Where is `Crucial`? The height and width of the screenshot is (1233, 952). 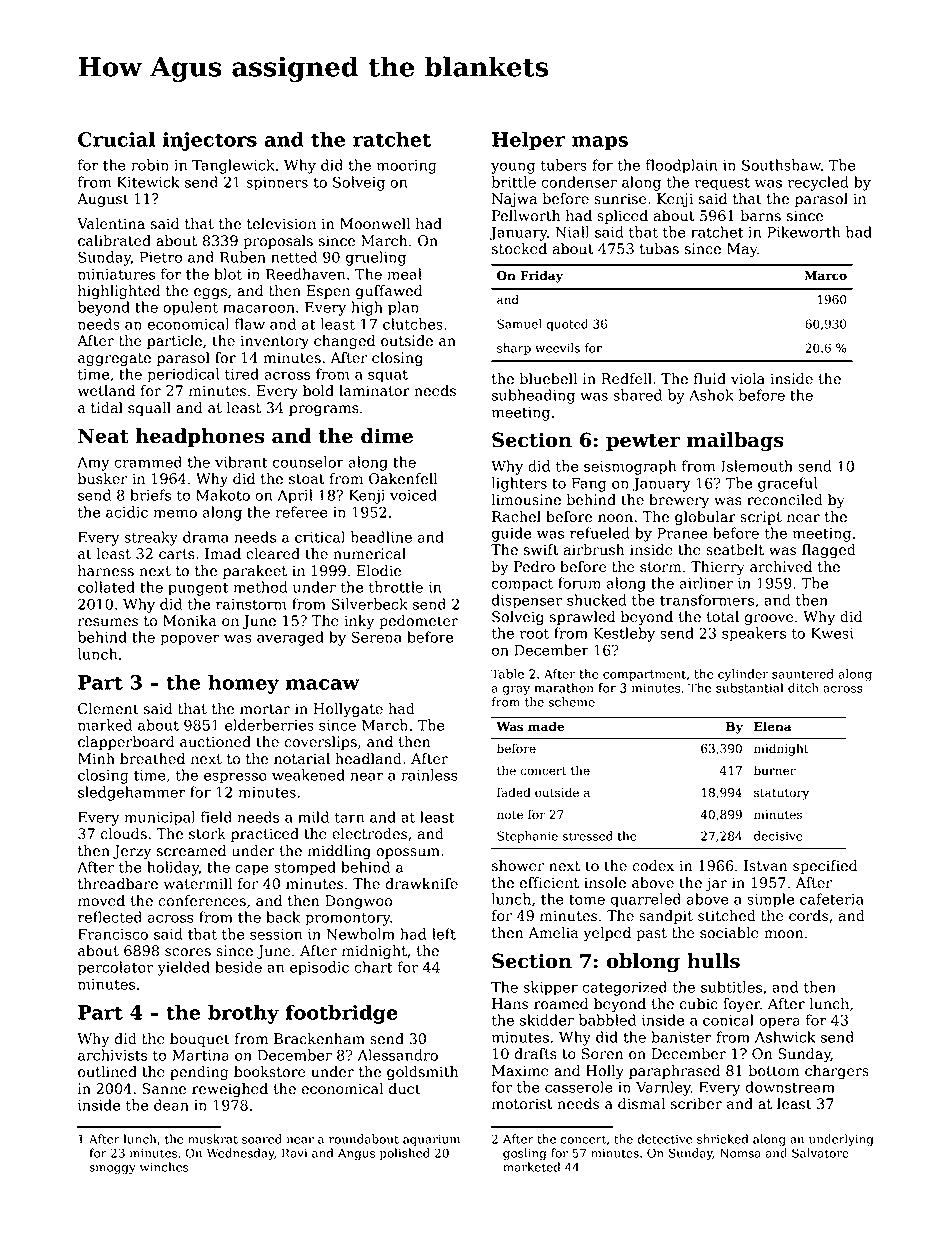
Crucial is located at coordinates (116, 139).
